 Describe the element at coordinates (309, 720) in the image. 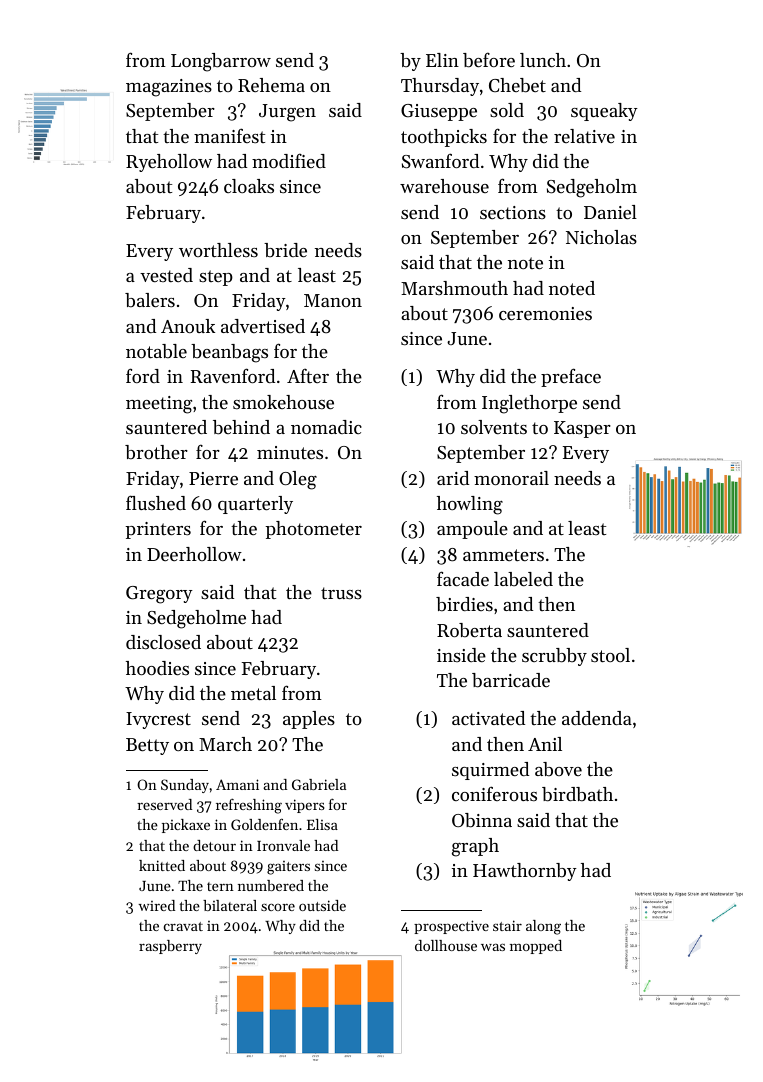

I see `apples` at that location.
